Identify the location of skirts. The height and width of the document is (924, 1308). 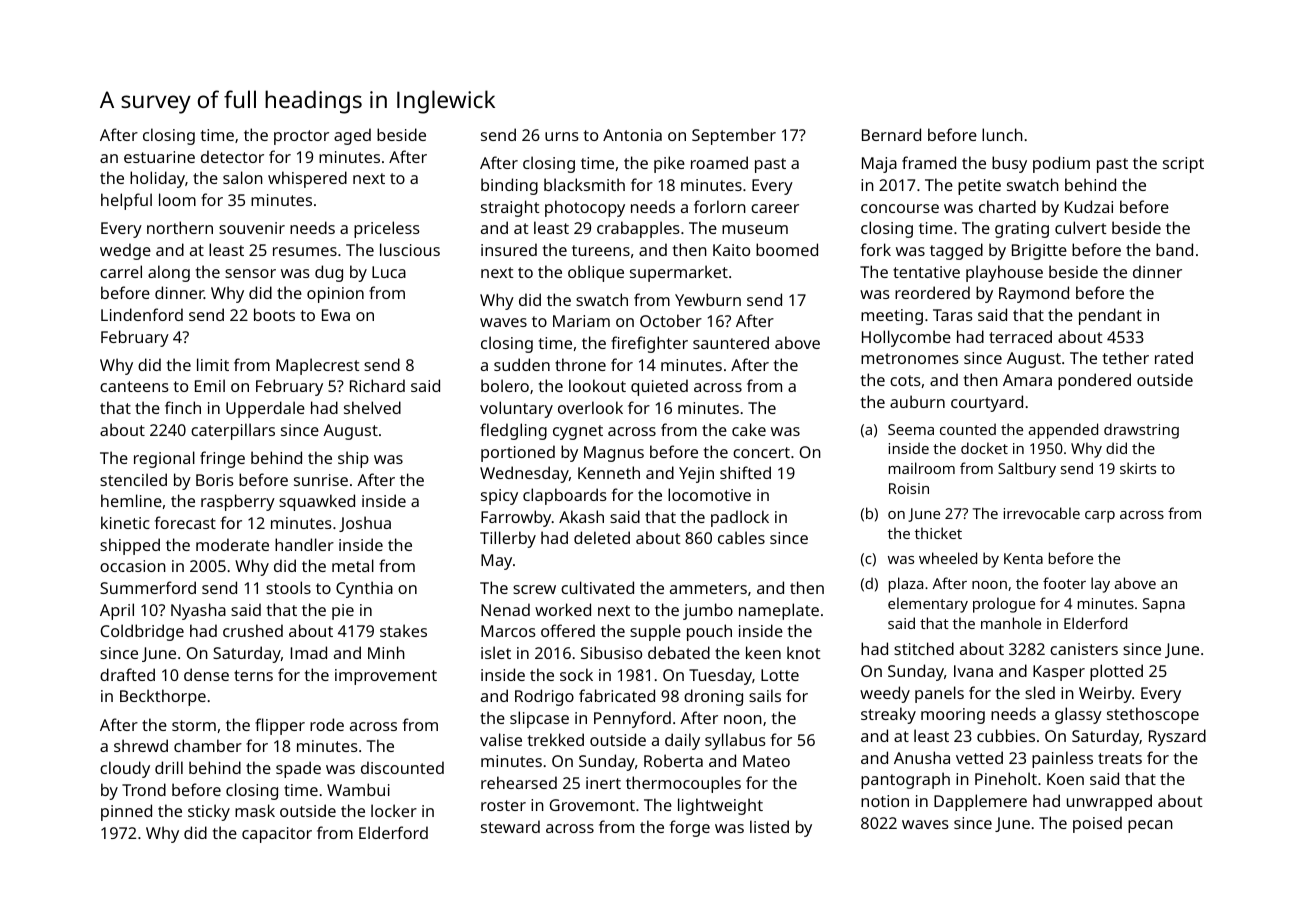
(1138, 468).
